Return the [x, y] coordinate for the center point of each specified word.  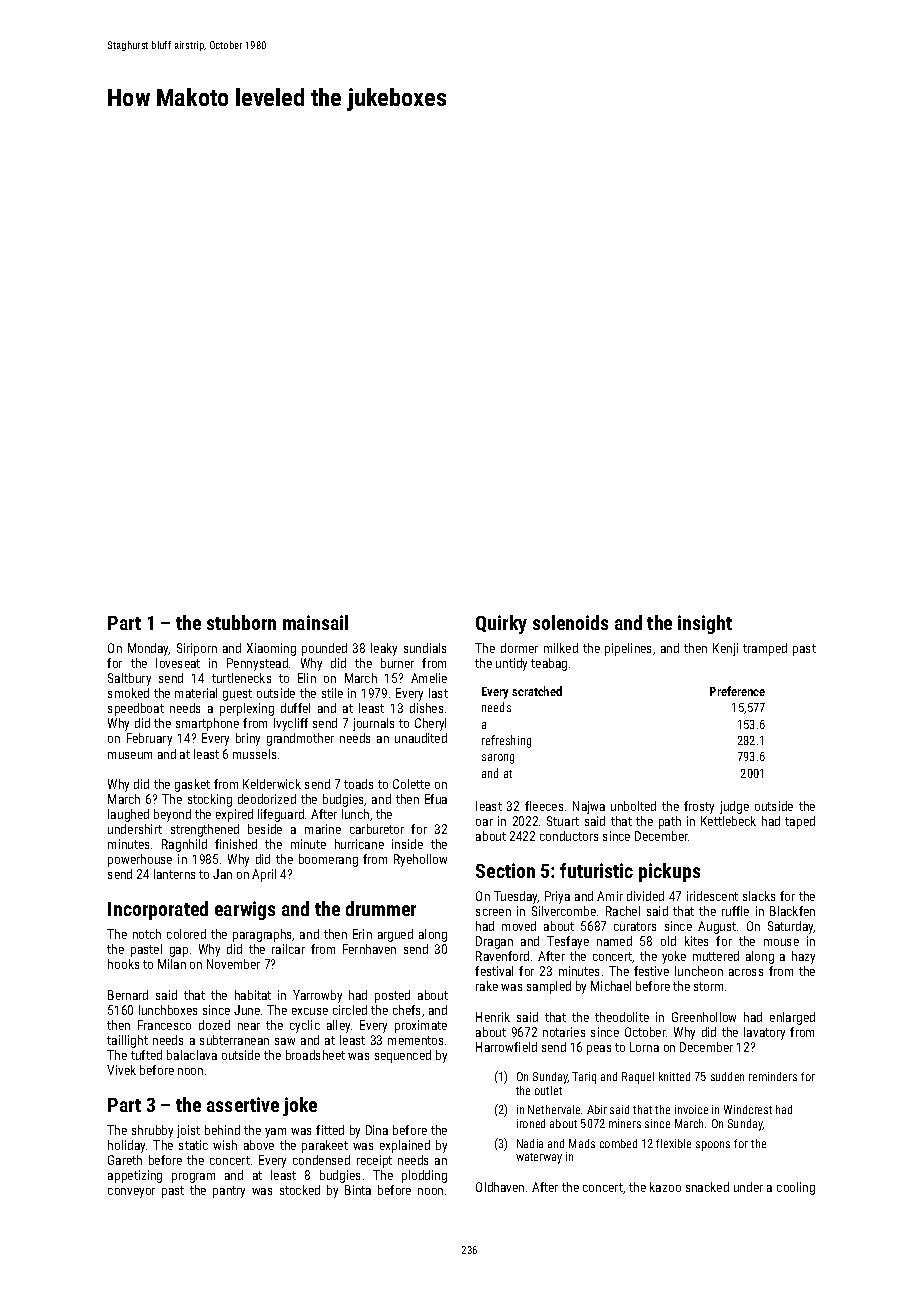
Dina [377, 1130]
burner [397, 663]
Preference [737, 691]
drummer [381, 908]
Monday [148, 649]
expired [234, 815]
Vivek [121, 1070]
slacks [759, 896]
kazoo [665, 1187]
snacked [707, 1187]
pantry [229, 1192]
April [264, 875]
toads [358, 784]
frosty [699, 807]
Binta [358, 1190]
